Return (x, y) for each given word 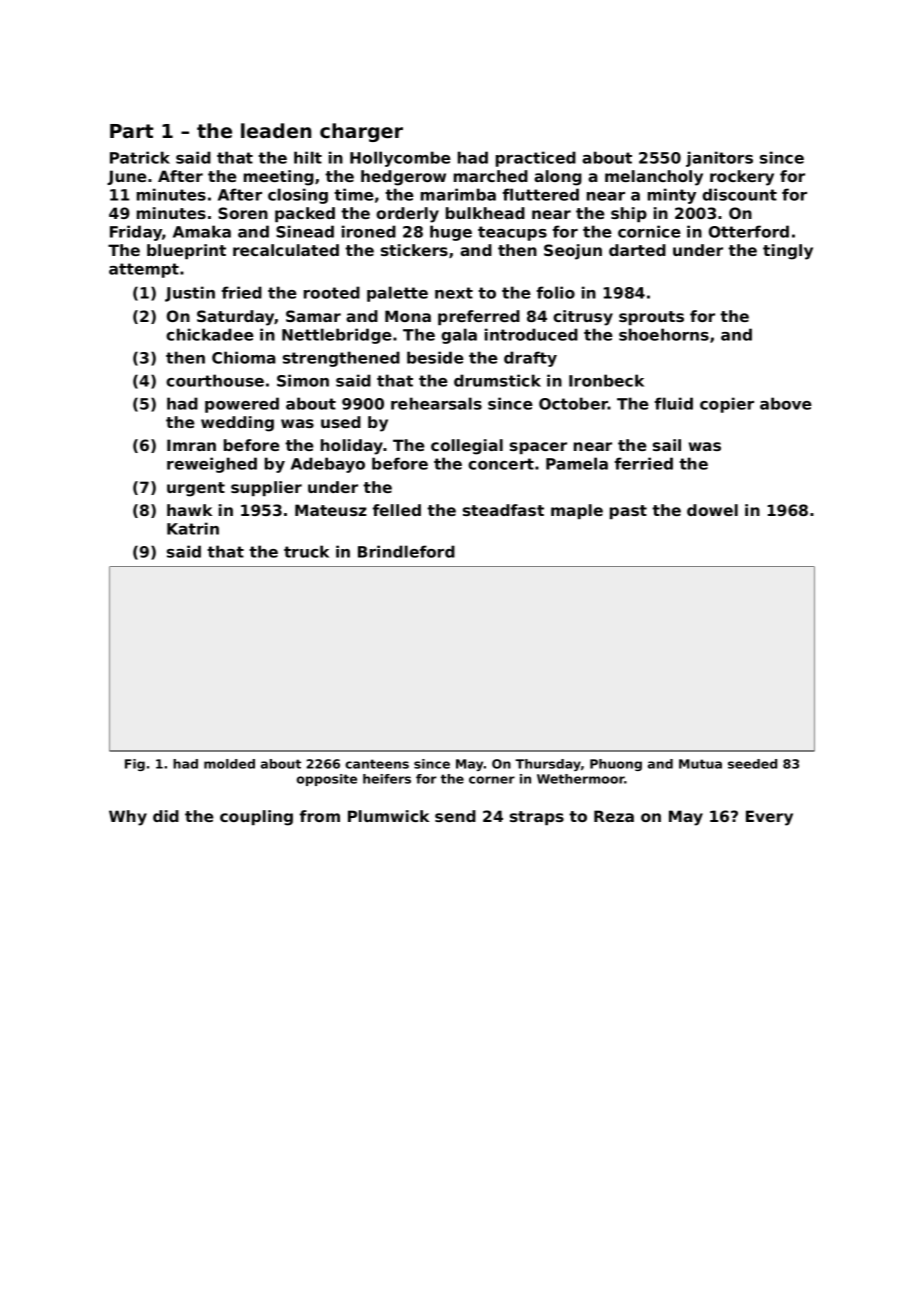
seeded (752, 764)
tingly (788, 252)
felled (397, 510)
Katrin (193, 528)
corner (492, 780)
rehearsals (436, 403)
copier (727, 405)
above (786, 403)
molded (229, 764)
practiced (536, 159)
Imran (191, 445)
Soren (243, 213)
